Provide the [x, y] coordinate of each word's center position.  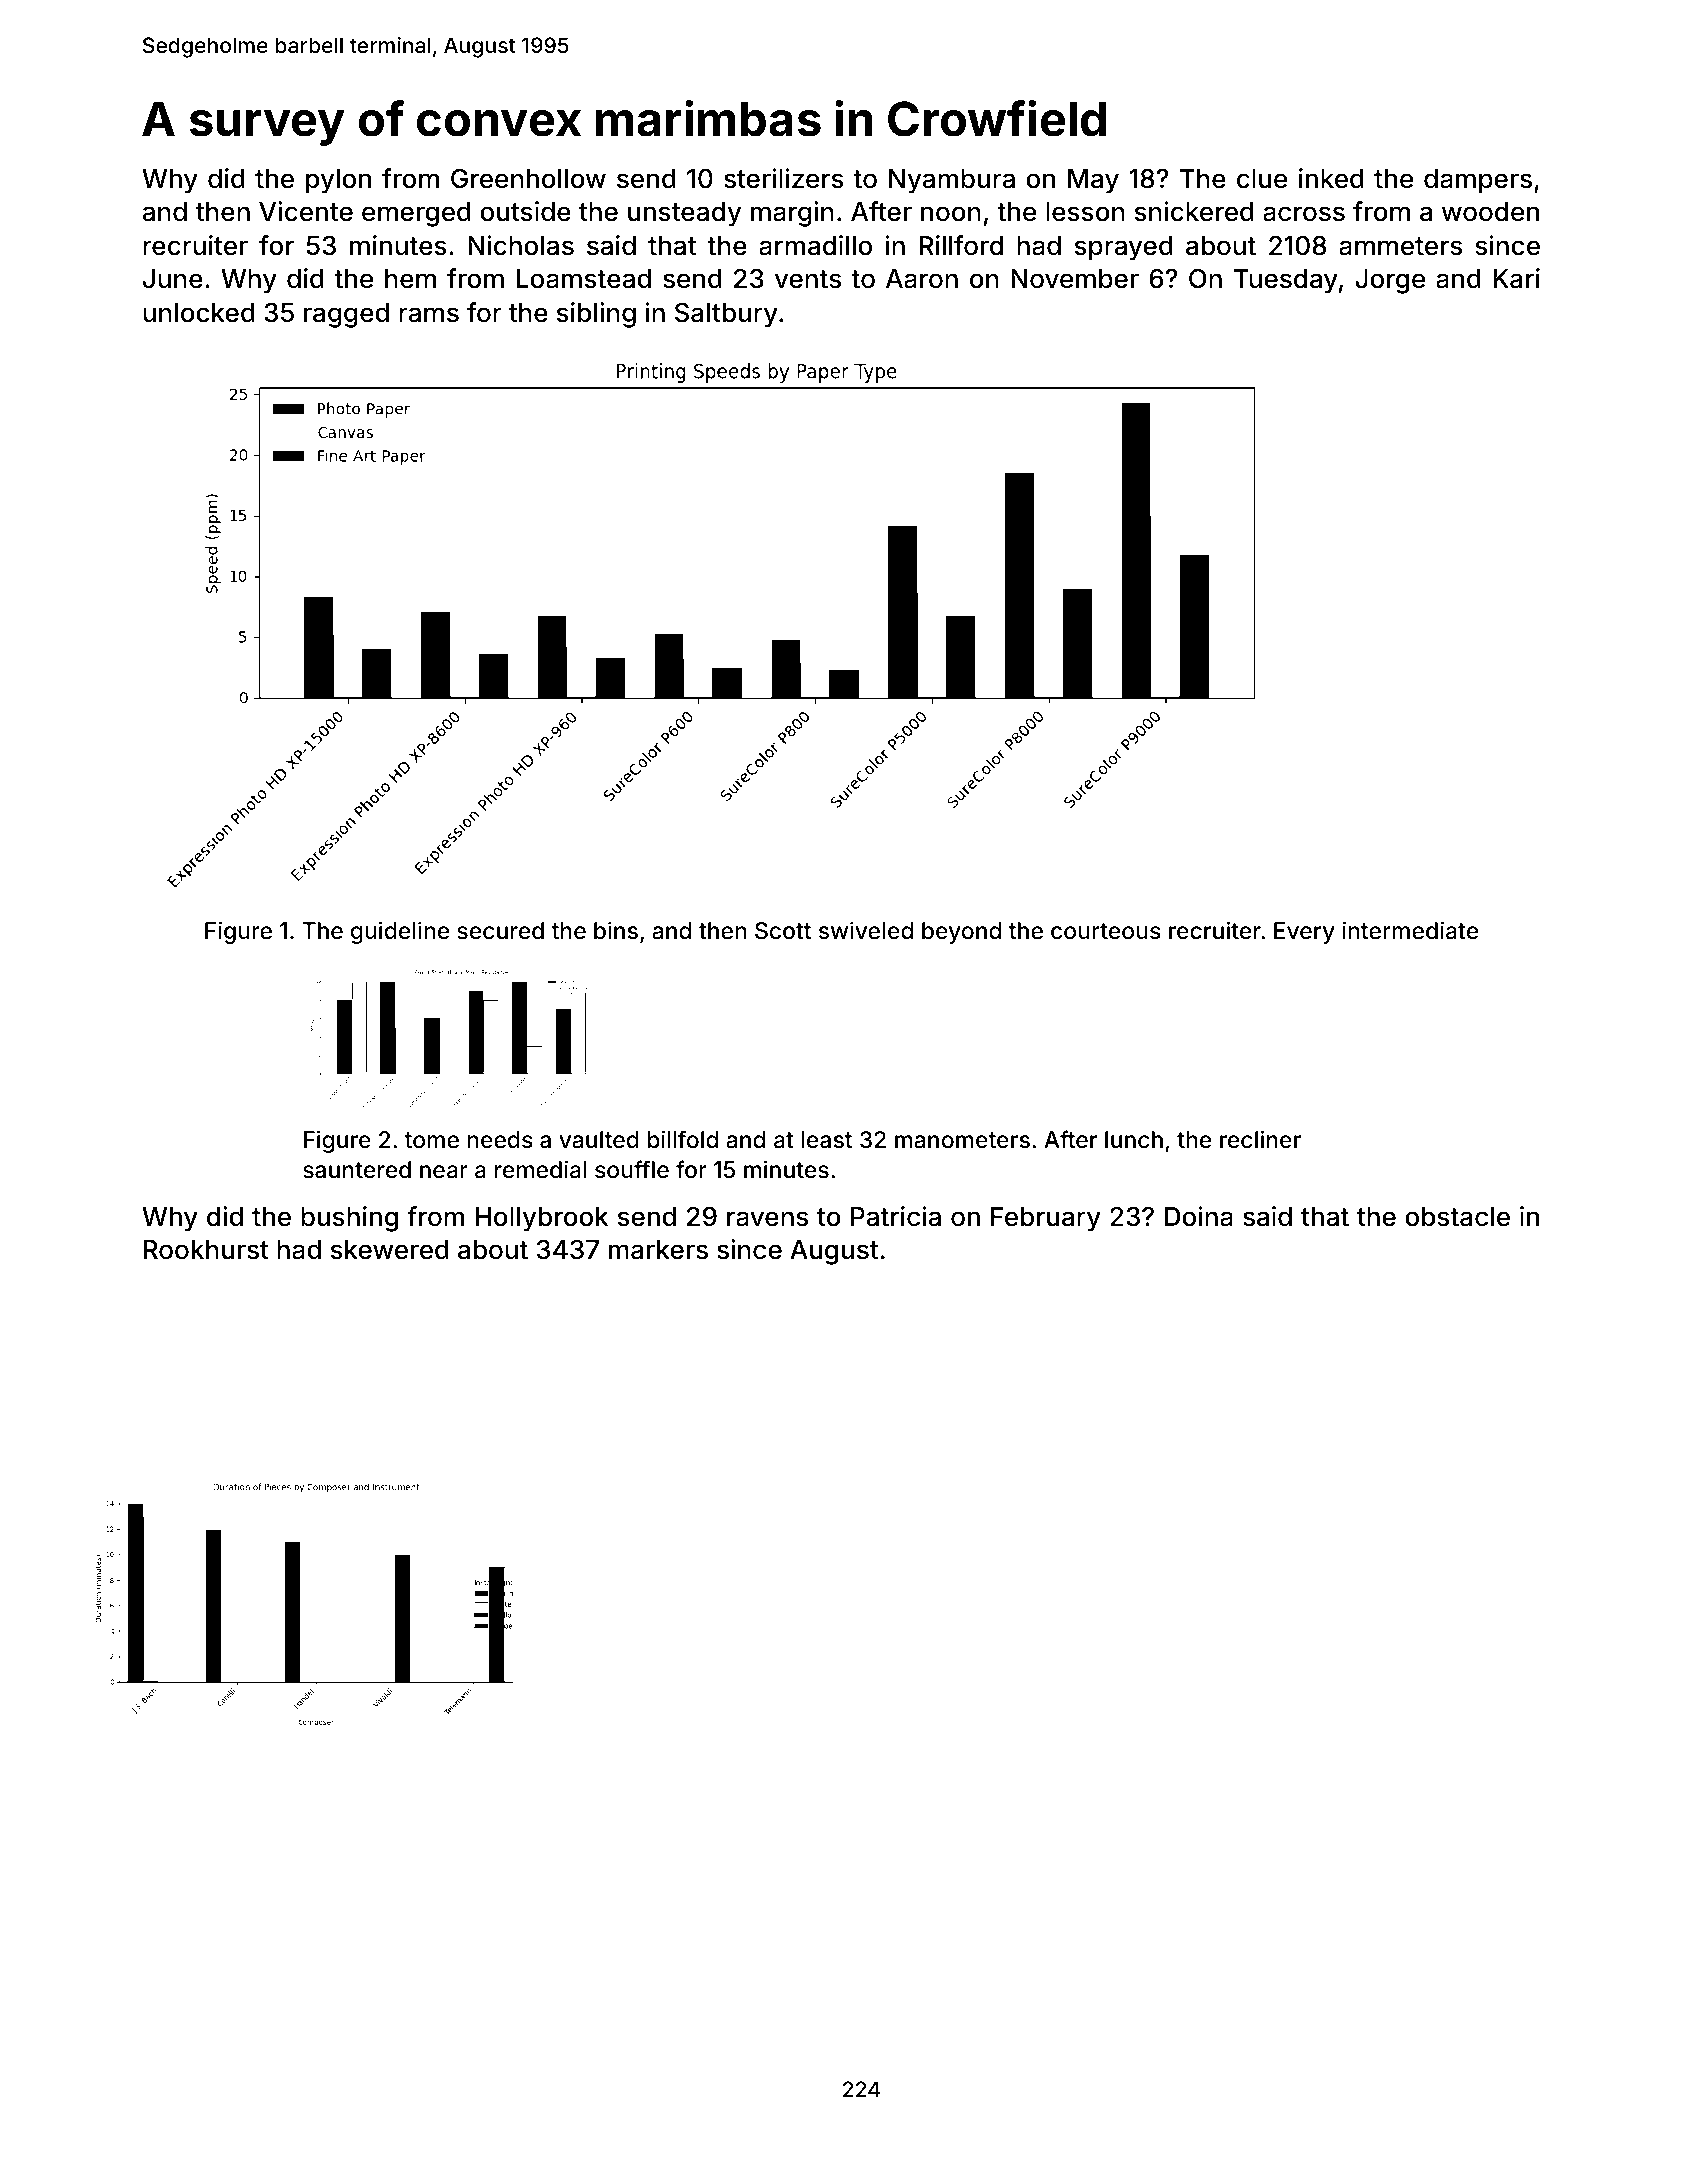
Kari [1516, 278]
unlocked [199, 313]
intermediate [1410, 930]
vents [808, 279]
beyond [961, 933]
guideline [400, 932]
